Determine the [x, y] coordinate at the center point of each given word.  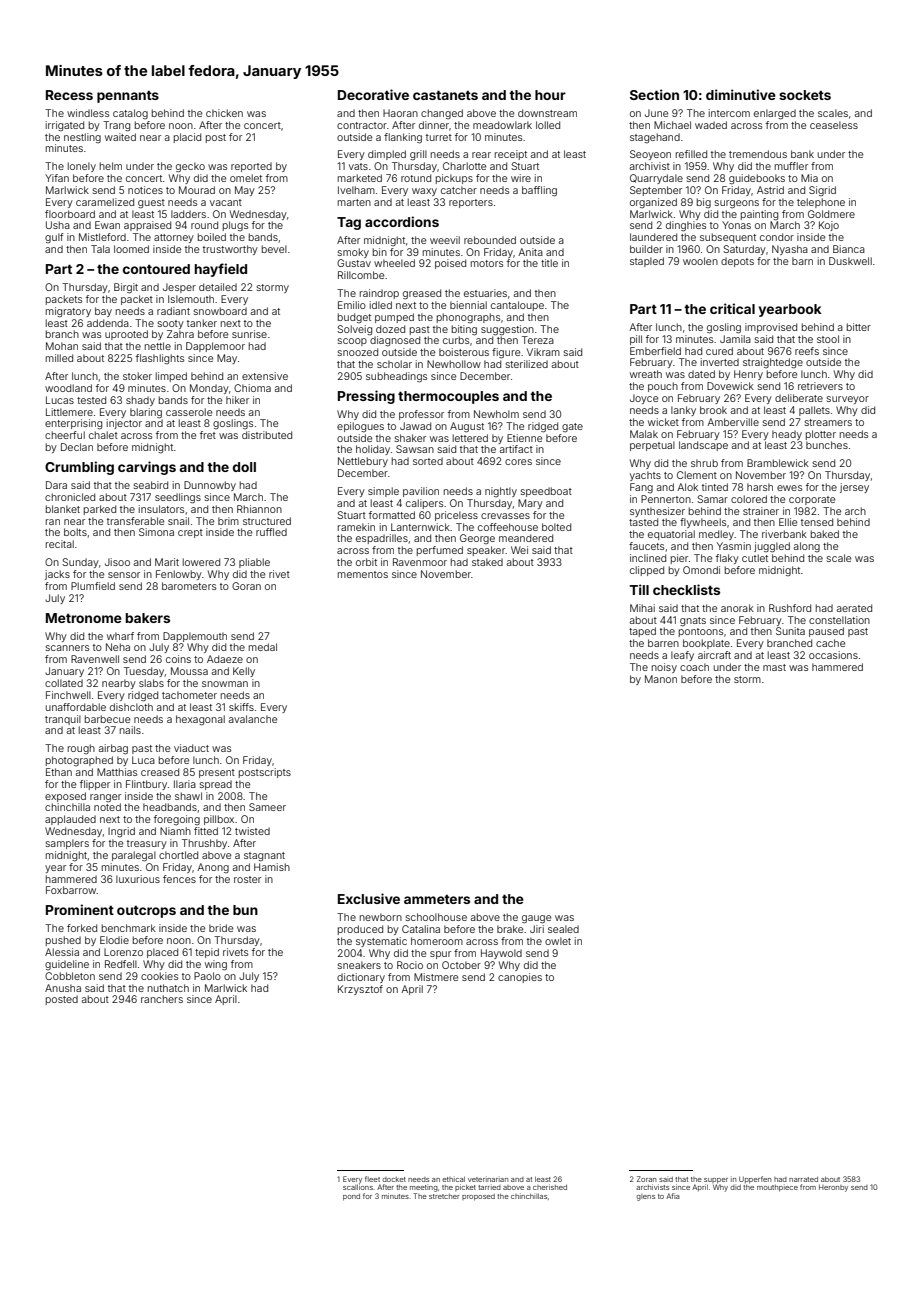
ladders [188, 214]
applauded [70, 820]
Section [654, 94]
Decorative [373, 94]
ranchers [162, 999]
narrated [803, 1179]
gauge [536, 919]
